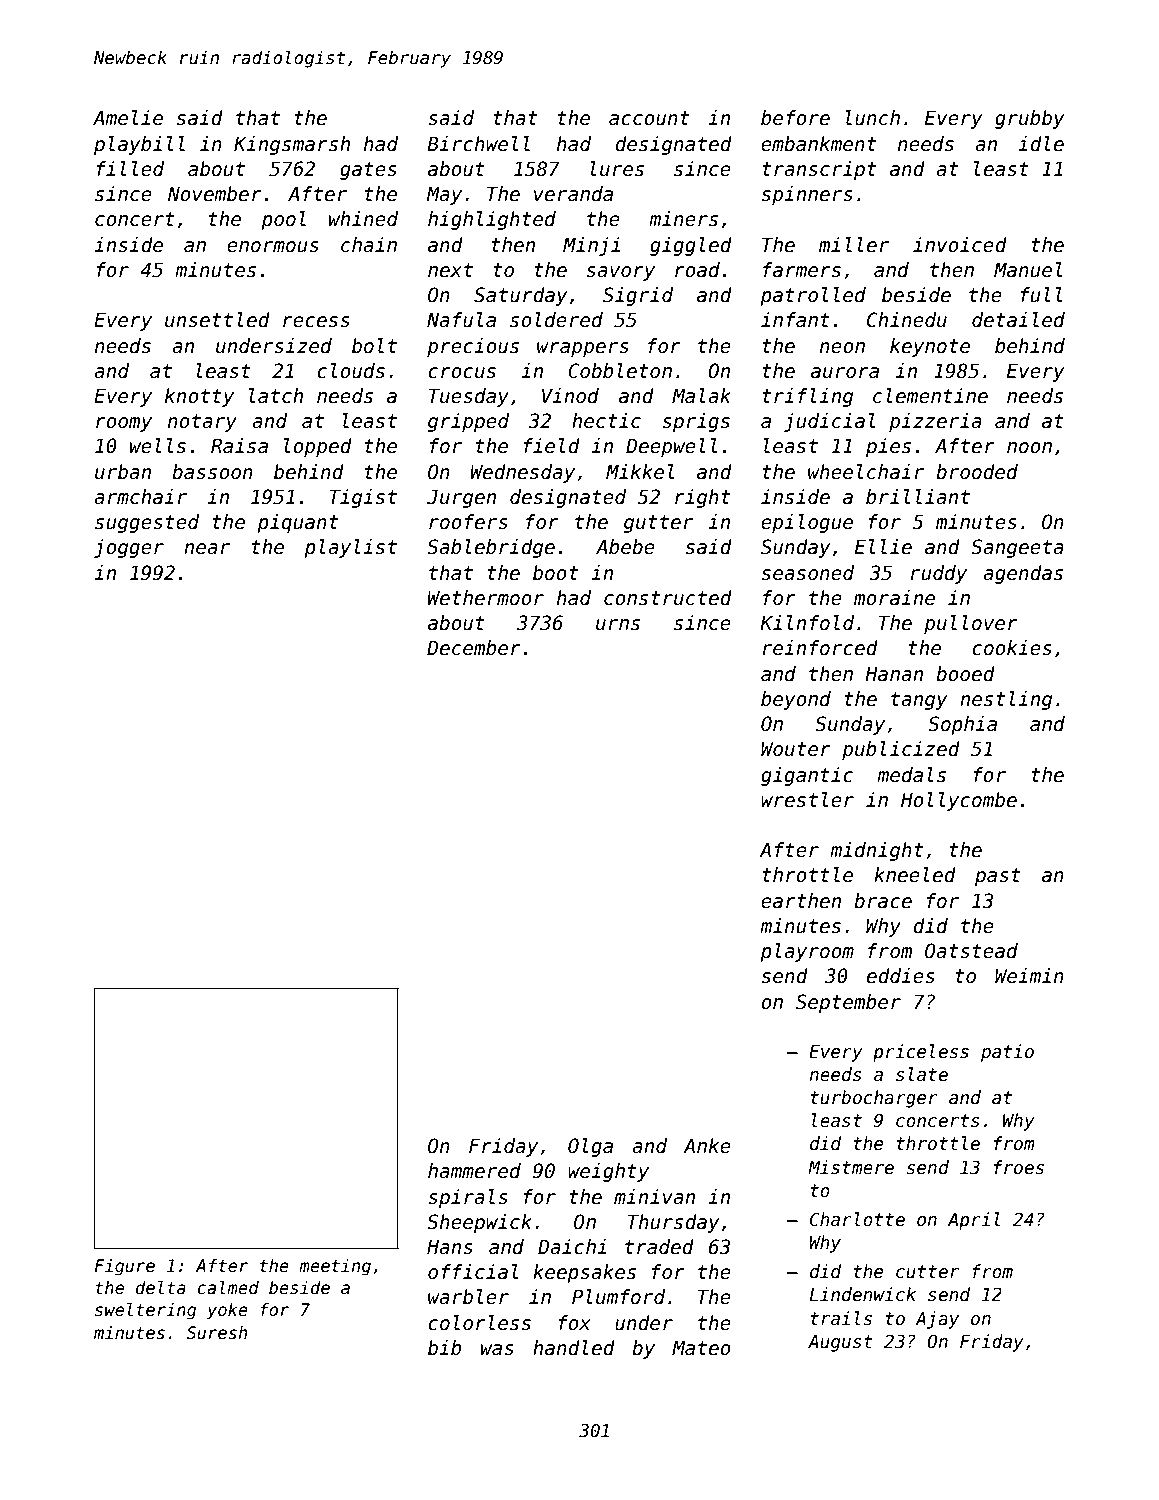 The image size is (1159, 1500). What do you see at coordinates (128, 118) in the page?
I see `Amelie` at bounding box center [128, 118].
